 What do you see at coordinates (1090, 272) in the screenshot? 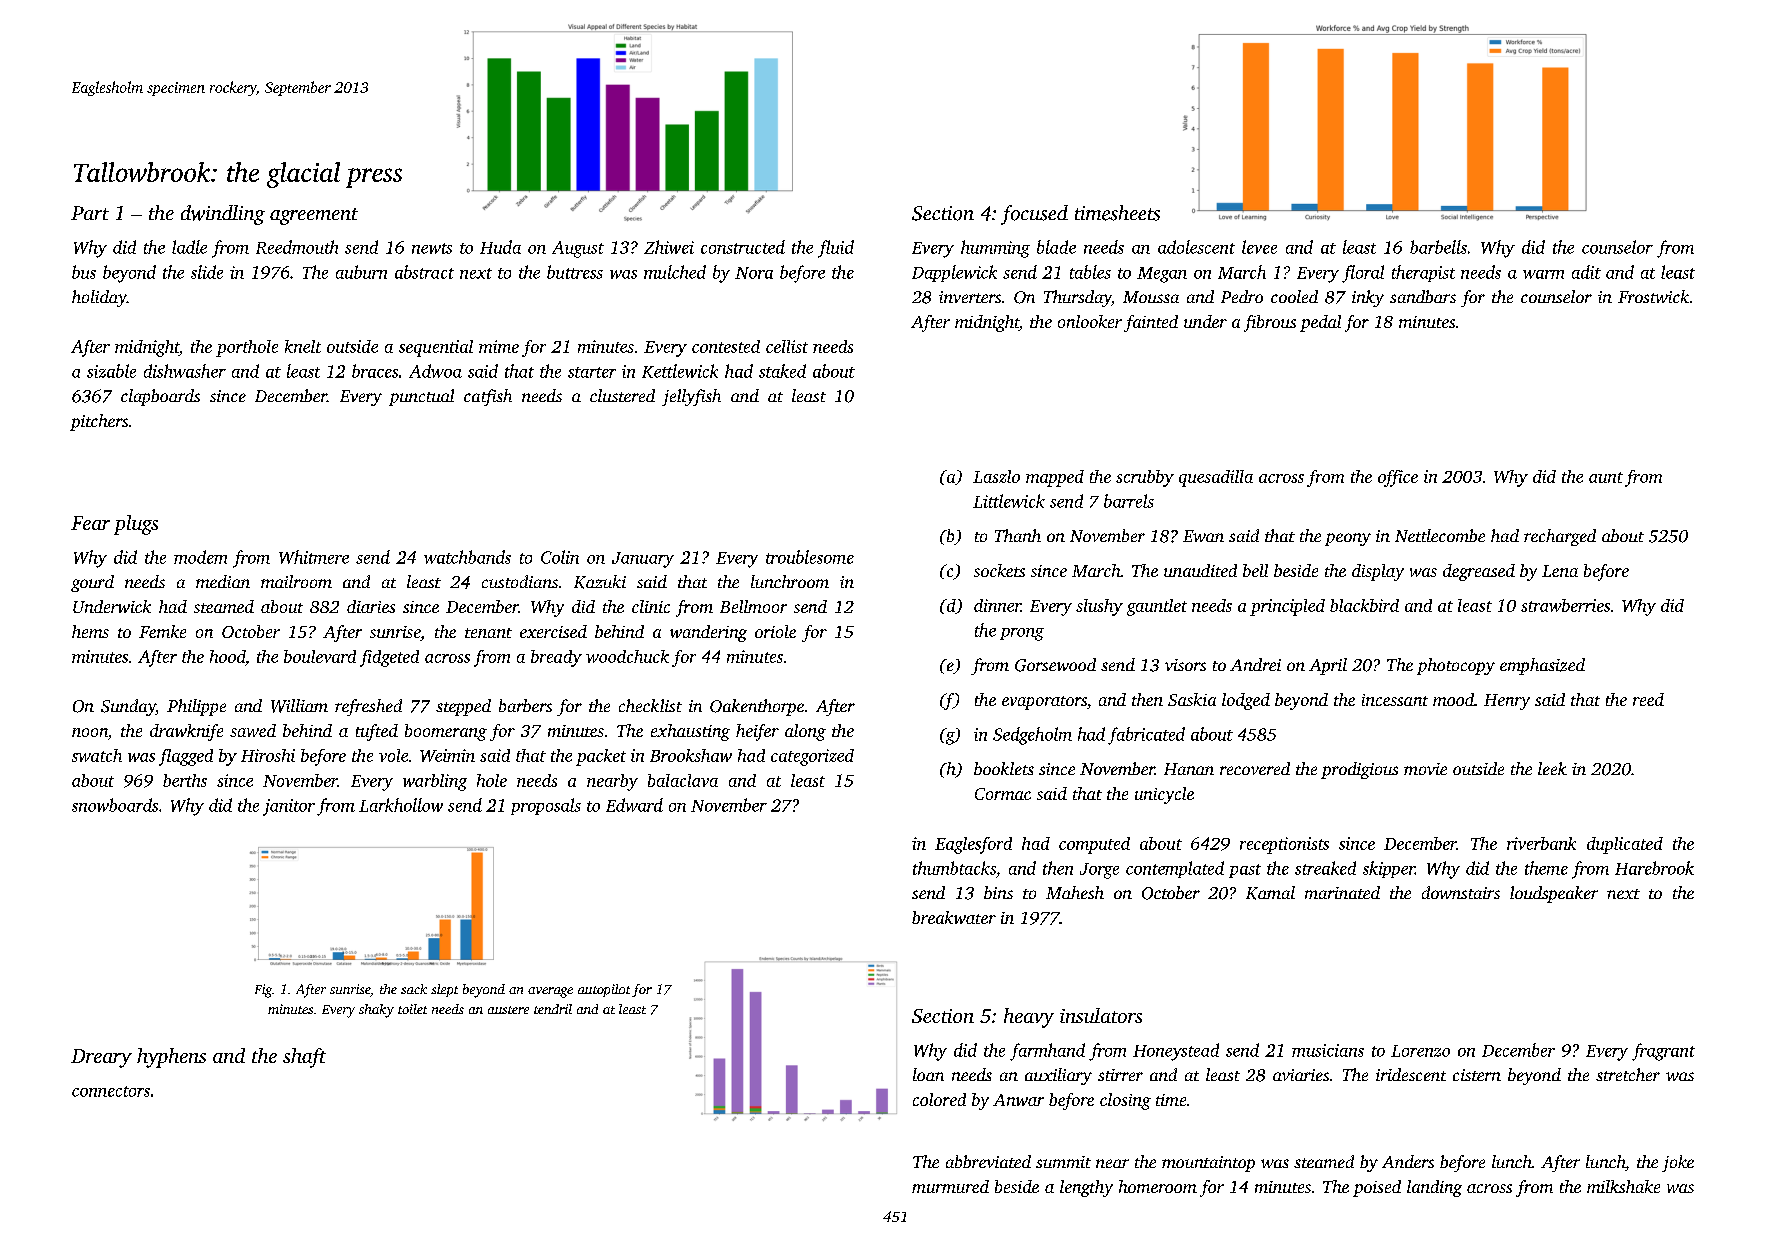
I see `tables` at bounding box center [1090, 272].
